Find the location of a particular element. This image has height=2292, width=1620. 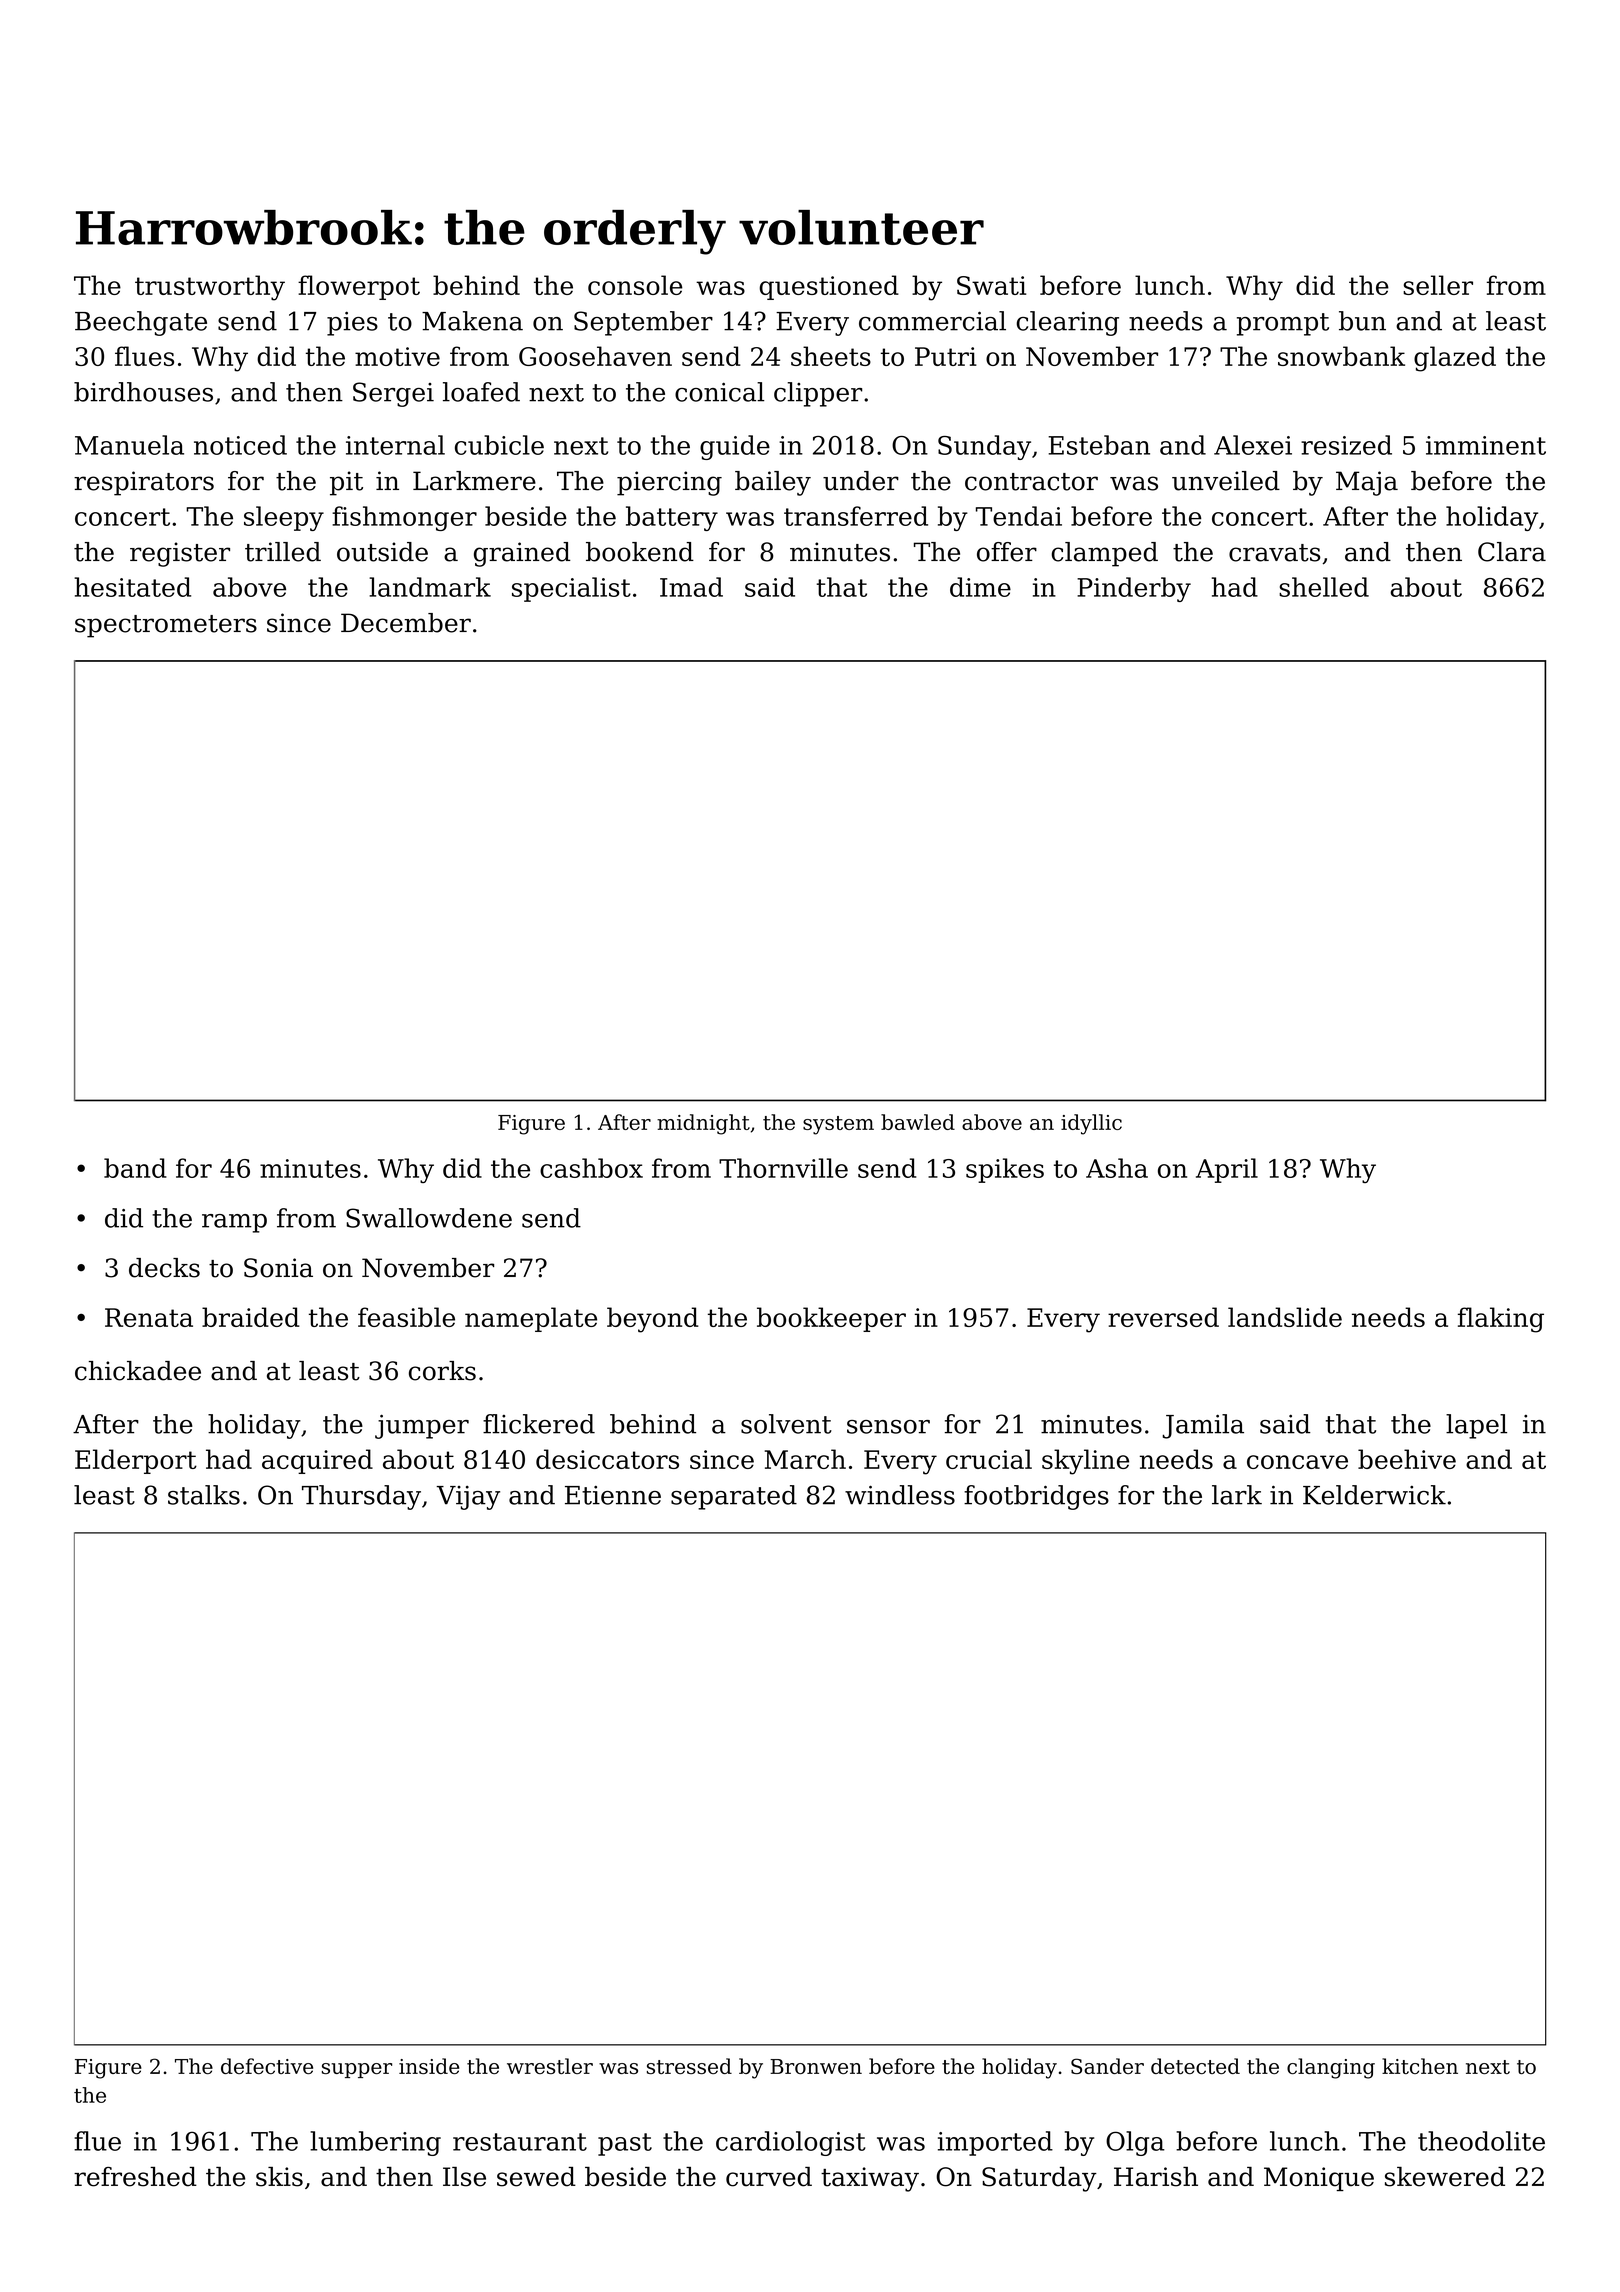

beehive is located at coordinates (1407, 1459).
